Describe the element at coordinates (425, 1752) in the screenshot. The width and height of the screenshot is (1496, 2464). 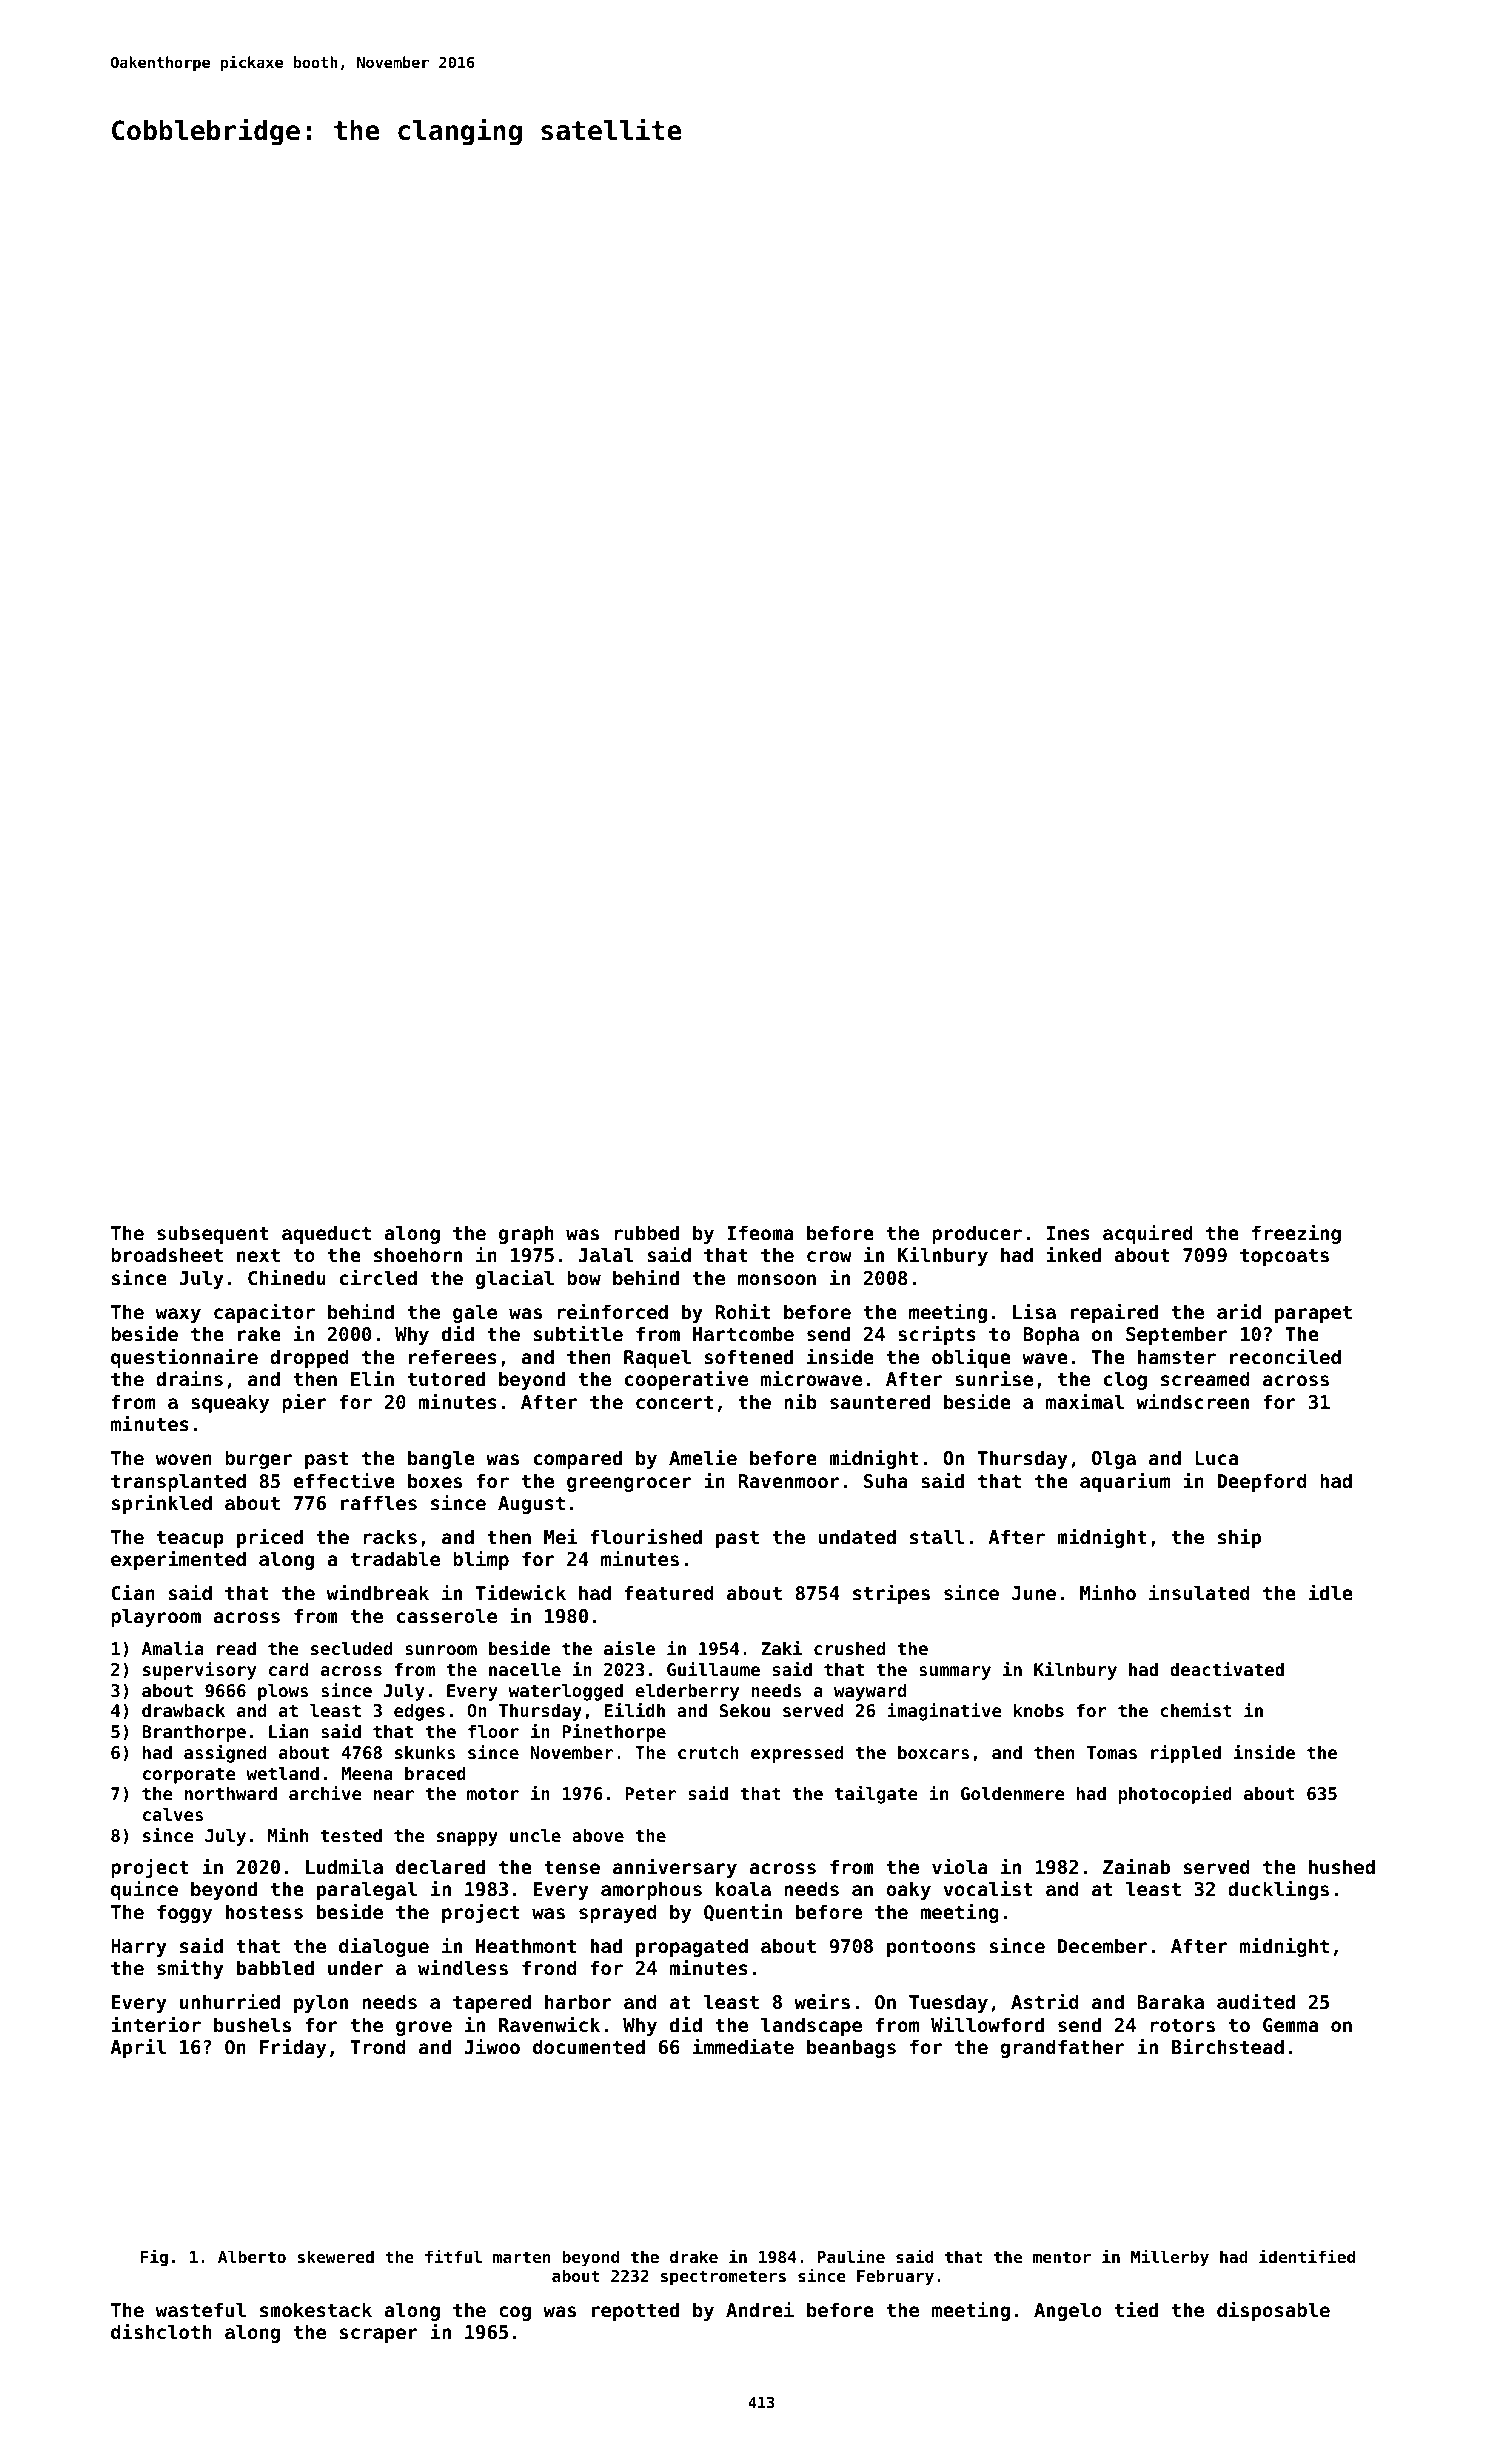
I see `skunks` at that location.
